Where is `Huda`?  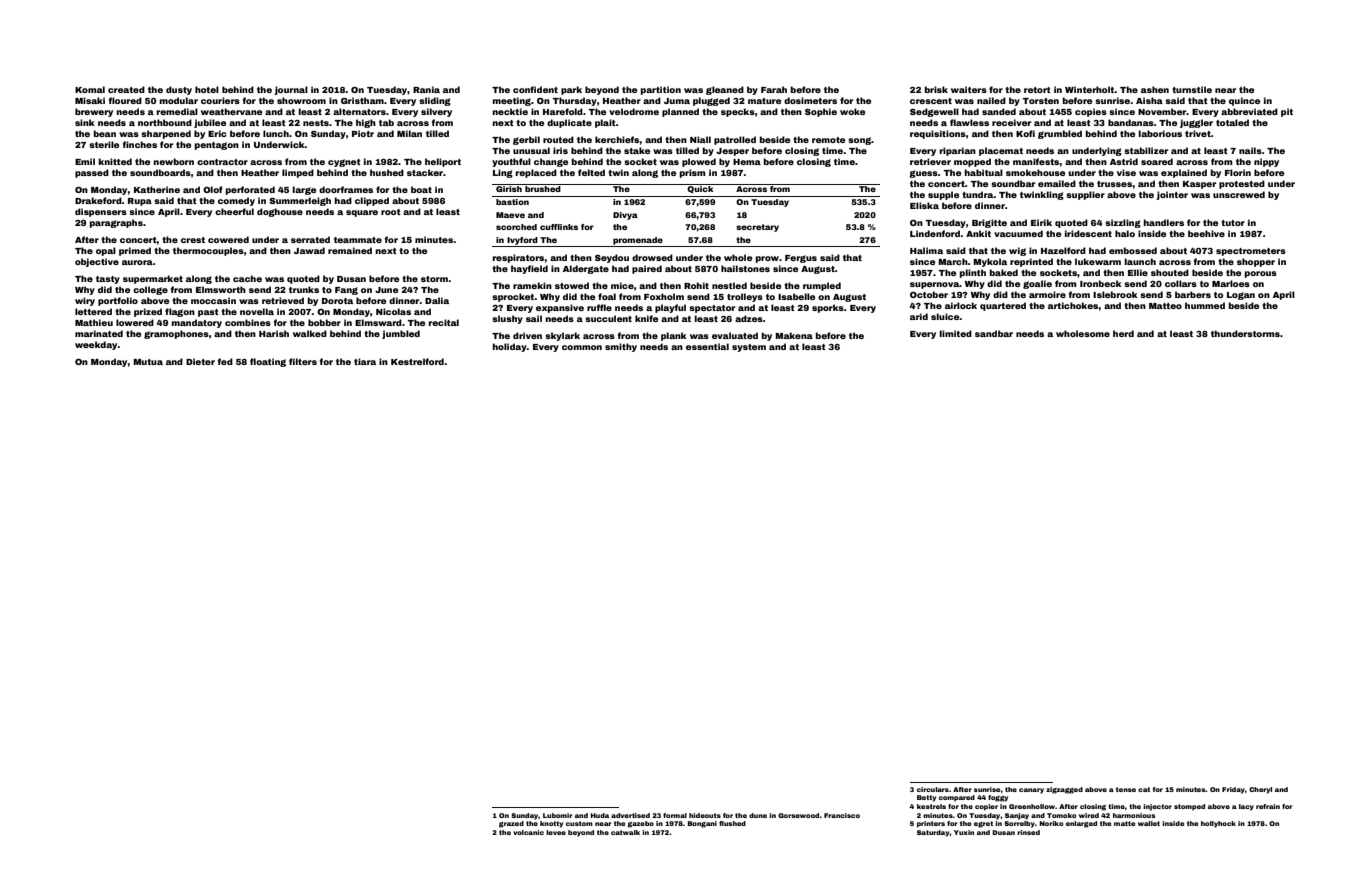 Huda is located at coordinates (599, 815).
